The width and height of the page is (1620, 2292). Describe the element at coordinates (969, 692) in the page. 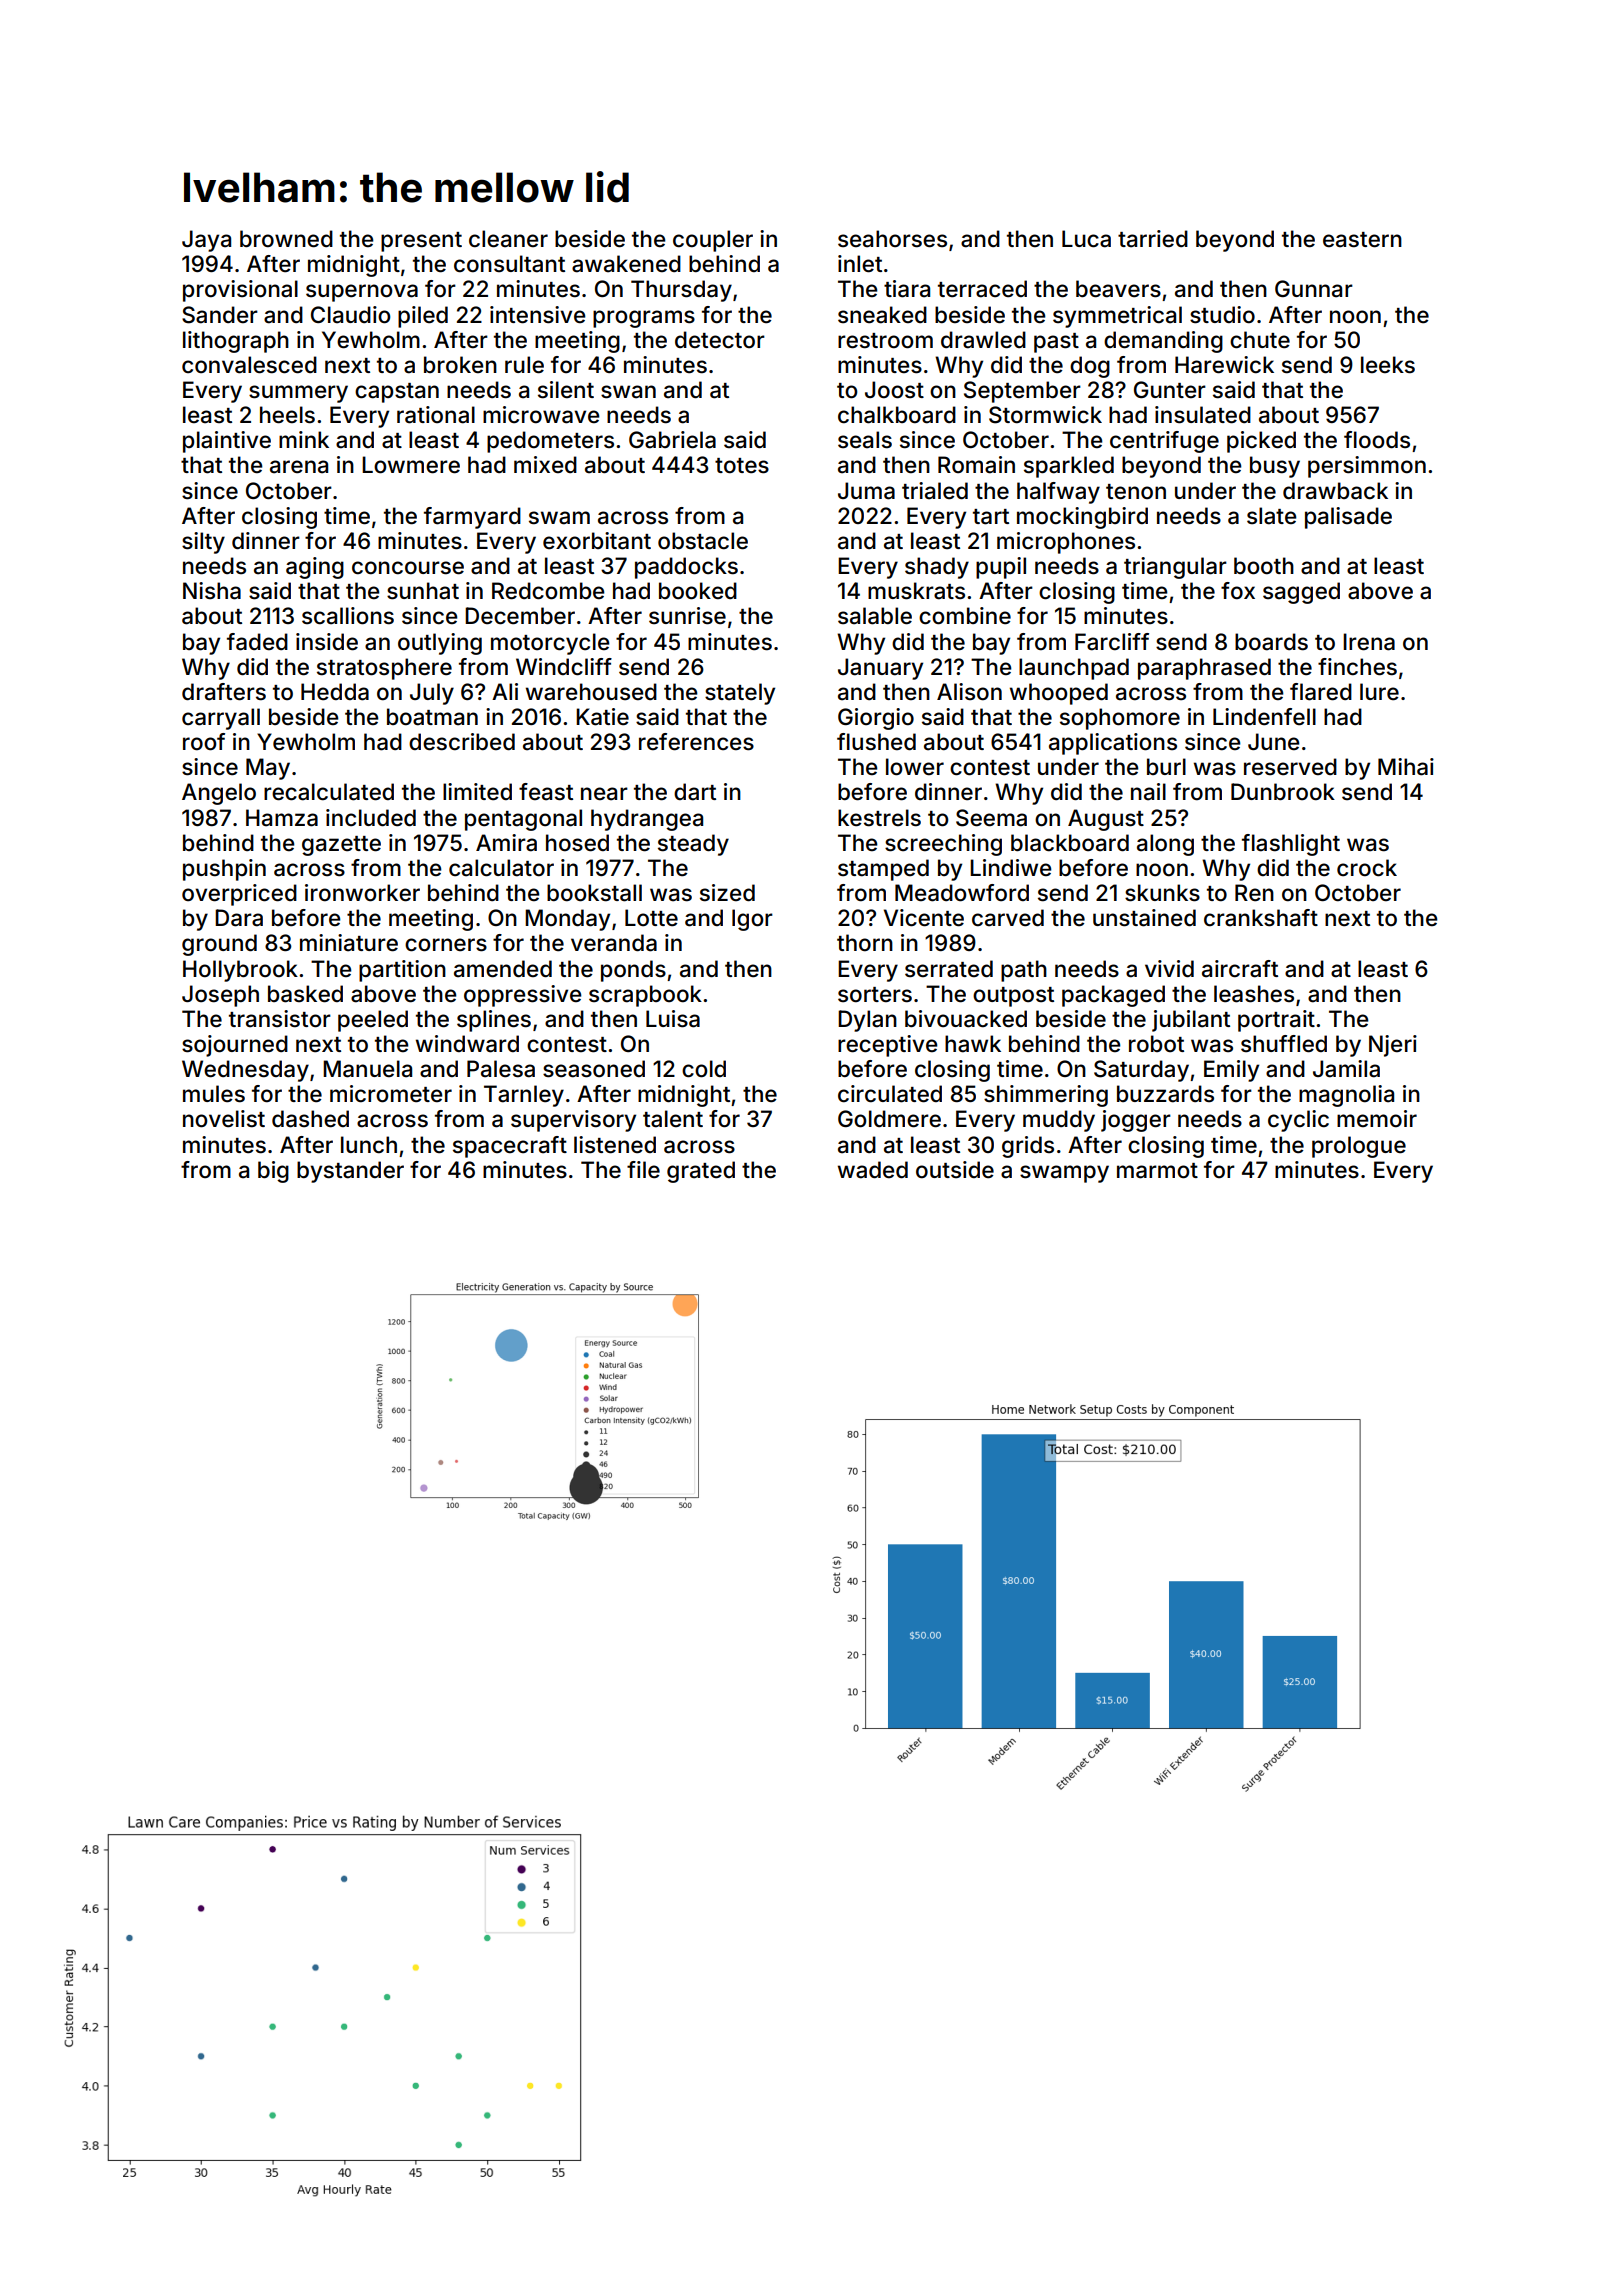

I see `Alison` at that location.
